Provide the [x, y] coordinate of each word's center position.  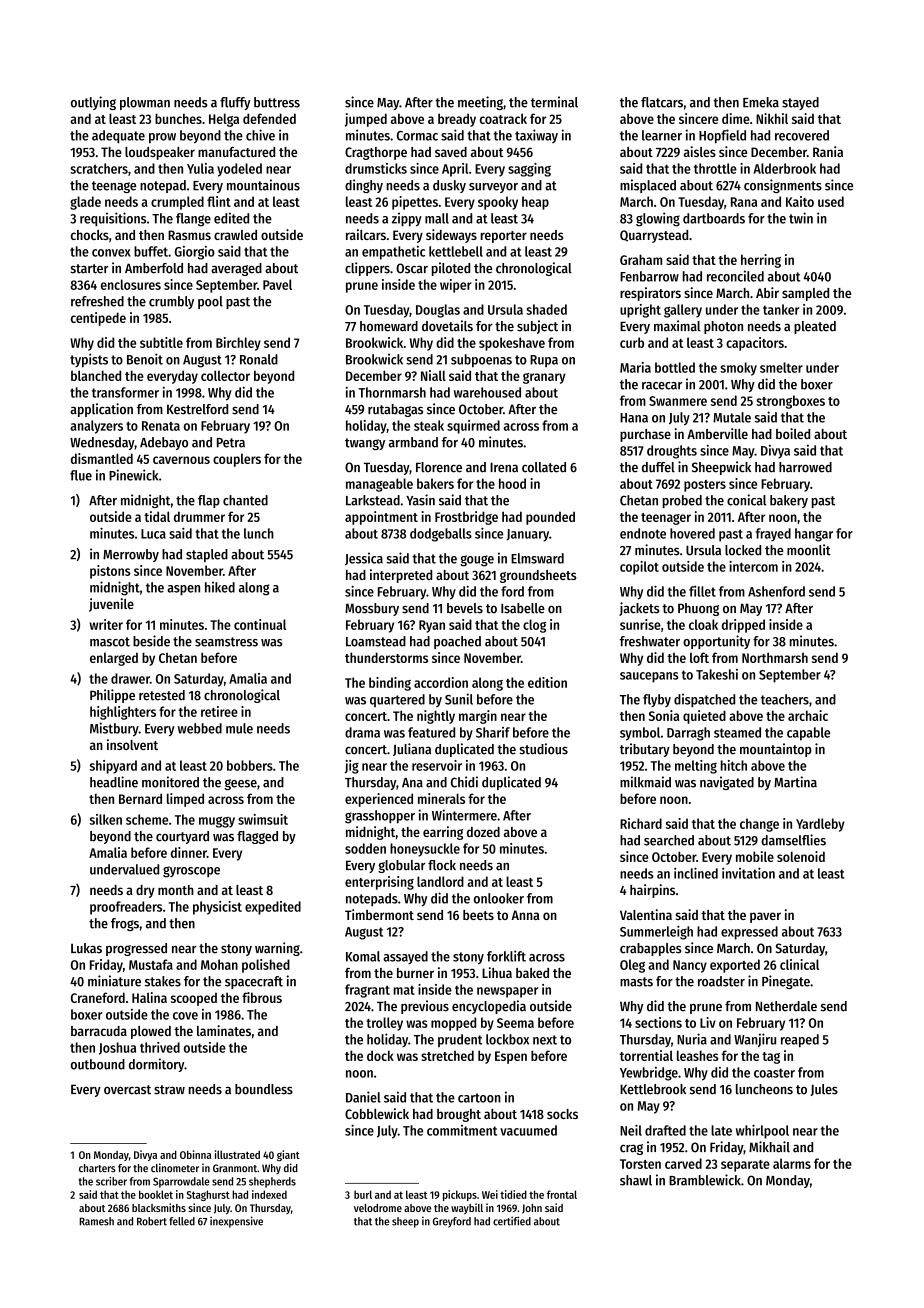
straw [169, 1090]
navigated [727, 783]
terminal [554, 102]
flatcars [662, 102]
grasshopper [380, 817]
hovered [692, 533]
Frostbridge [466, 518]
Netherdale [786, 1006]
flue [81, 475]
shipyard [113, 767]
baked [532, 973]
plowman [145, 103]
